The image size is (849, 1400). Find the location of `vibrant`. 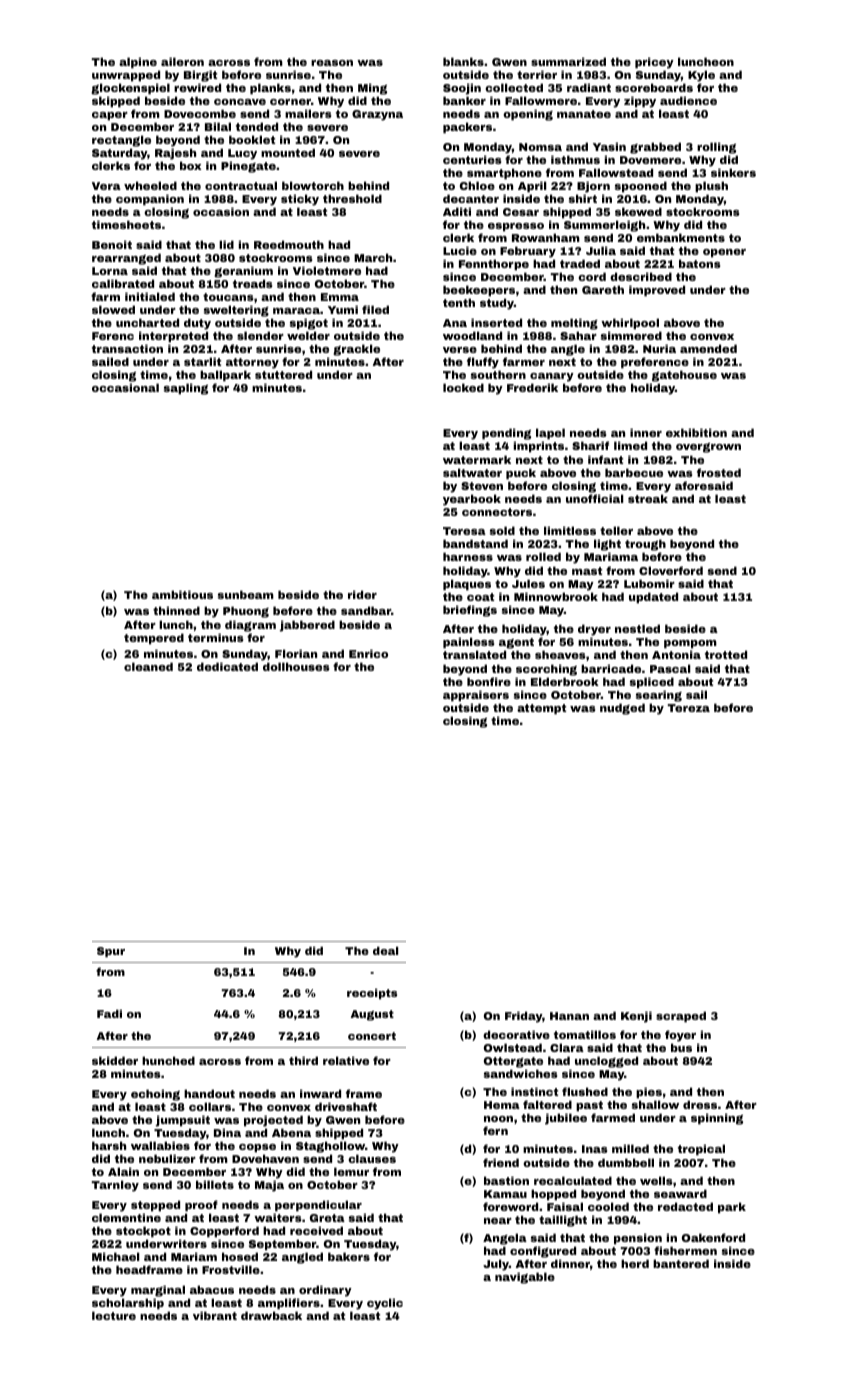

vibrant is located at coordinates (215, 1315).
